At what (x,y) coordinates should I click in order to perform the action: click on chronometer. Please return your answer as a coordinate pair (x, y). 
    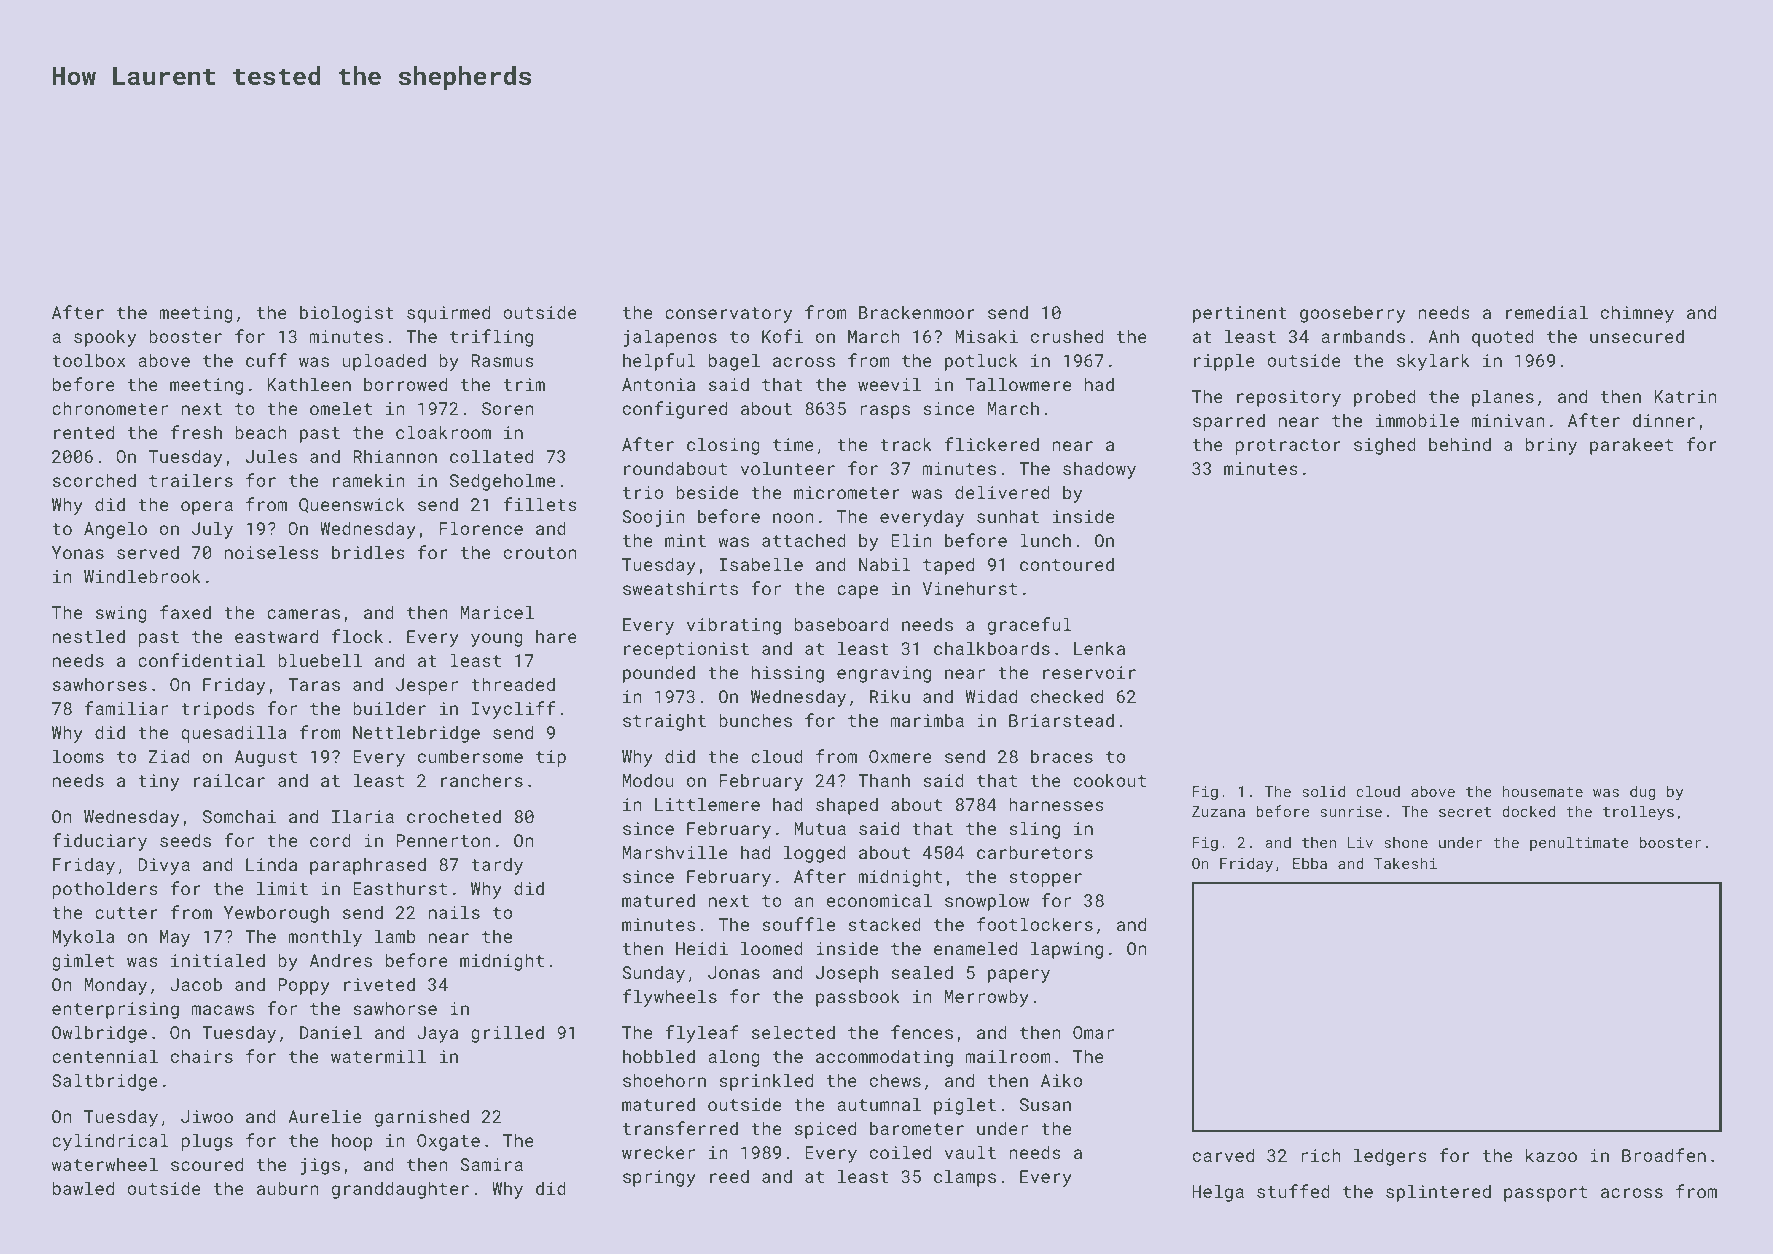
    Looking at the image, I should click on (110, 408).
